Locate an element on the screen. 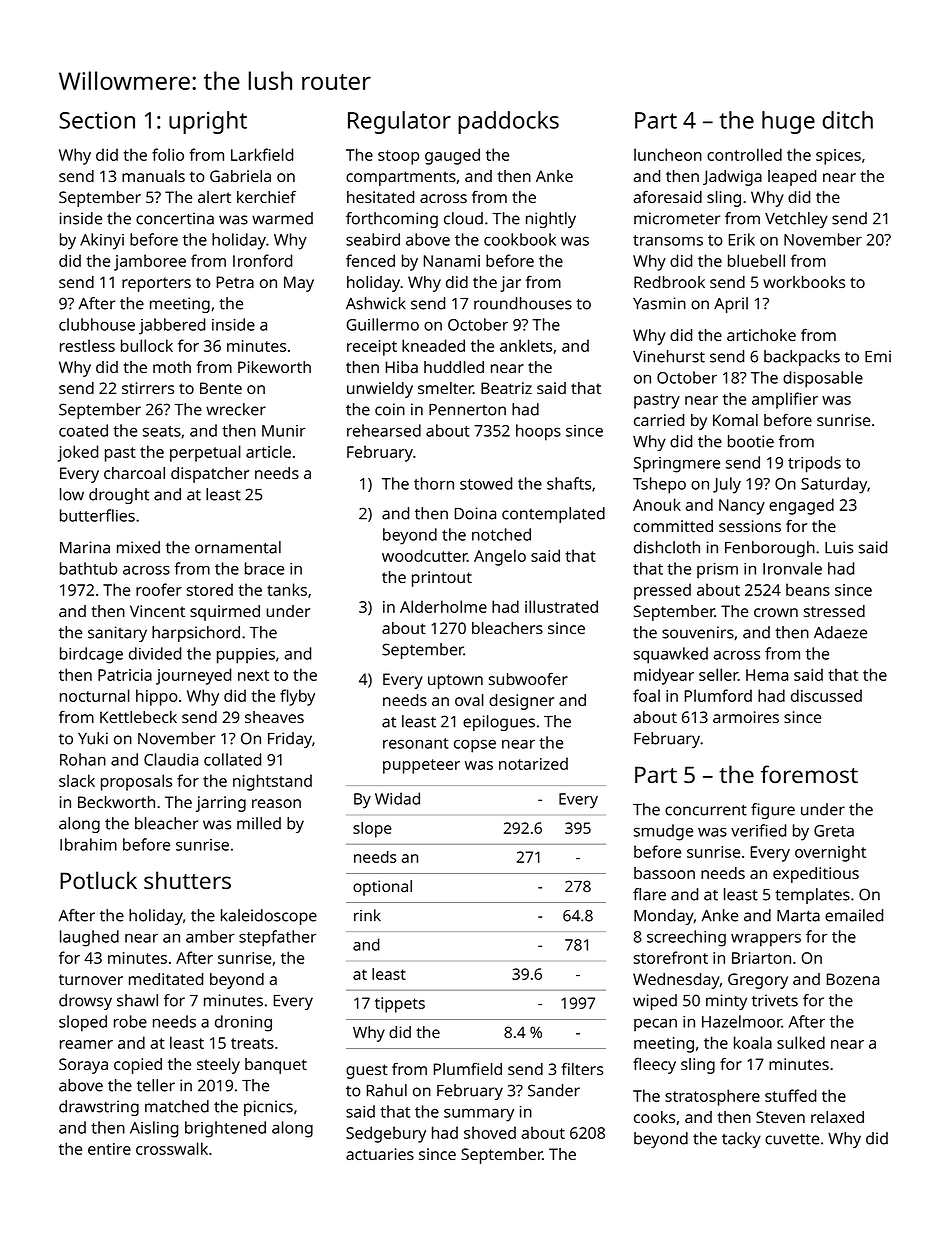 The width and height of the screenshot is (952, 1233). cuvette is located at coordinates (792, 1139).
